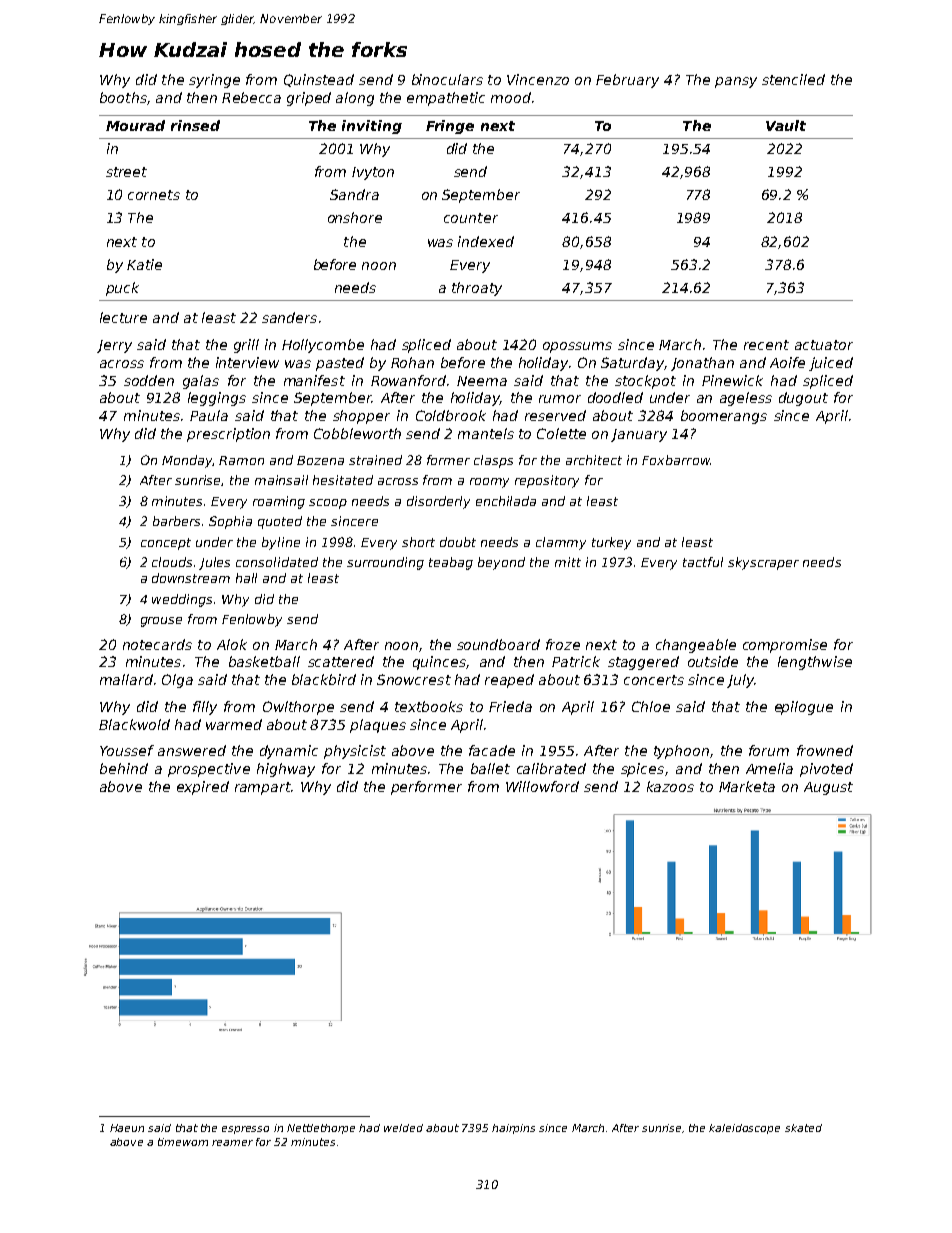 Image resolution: width=952 pixels, height=1233 pixels. Describe the element at coordinates (824, 345) in the screenshot. I see `actuator` at that location.
